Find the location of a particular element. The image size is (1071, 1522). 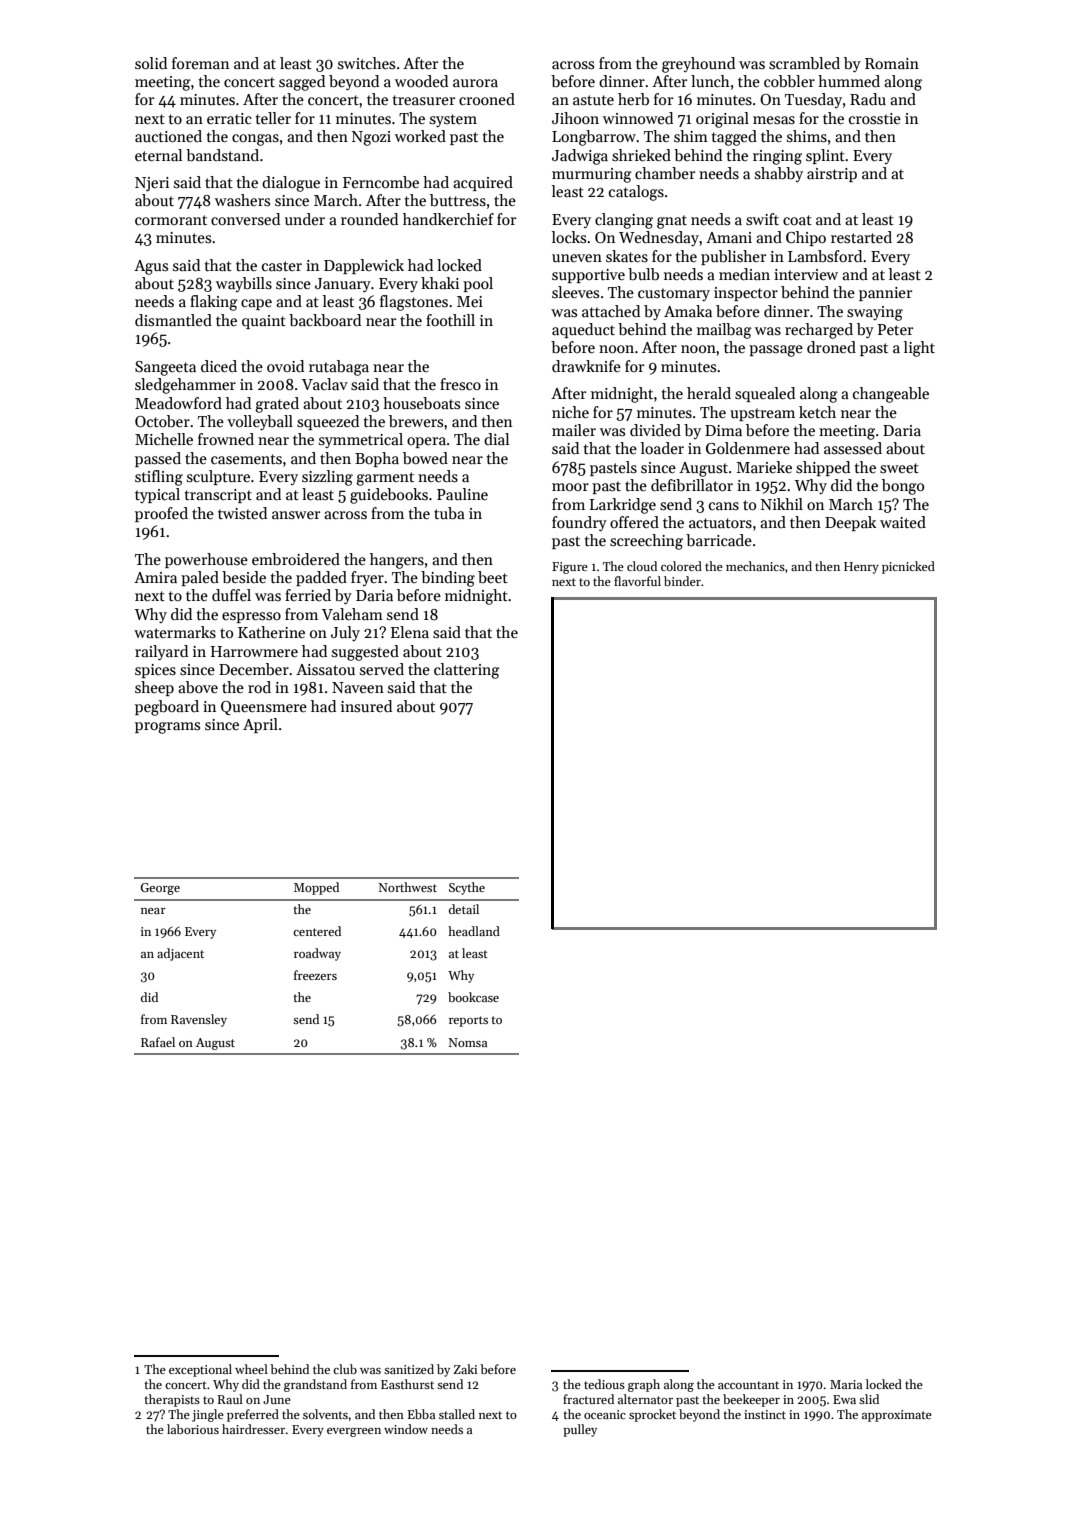

headland is located at coordinates (474, 931).
